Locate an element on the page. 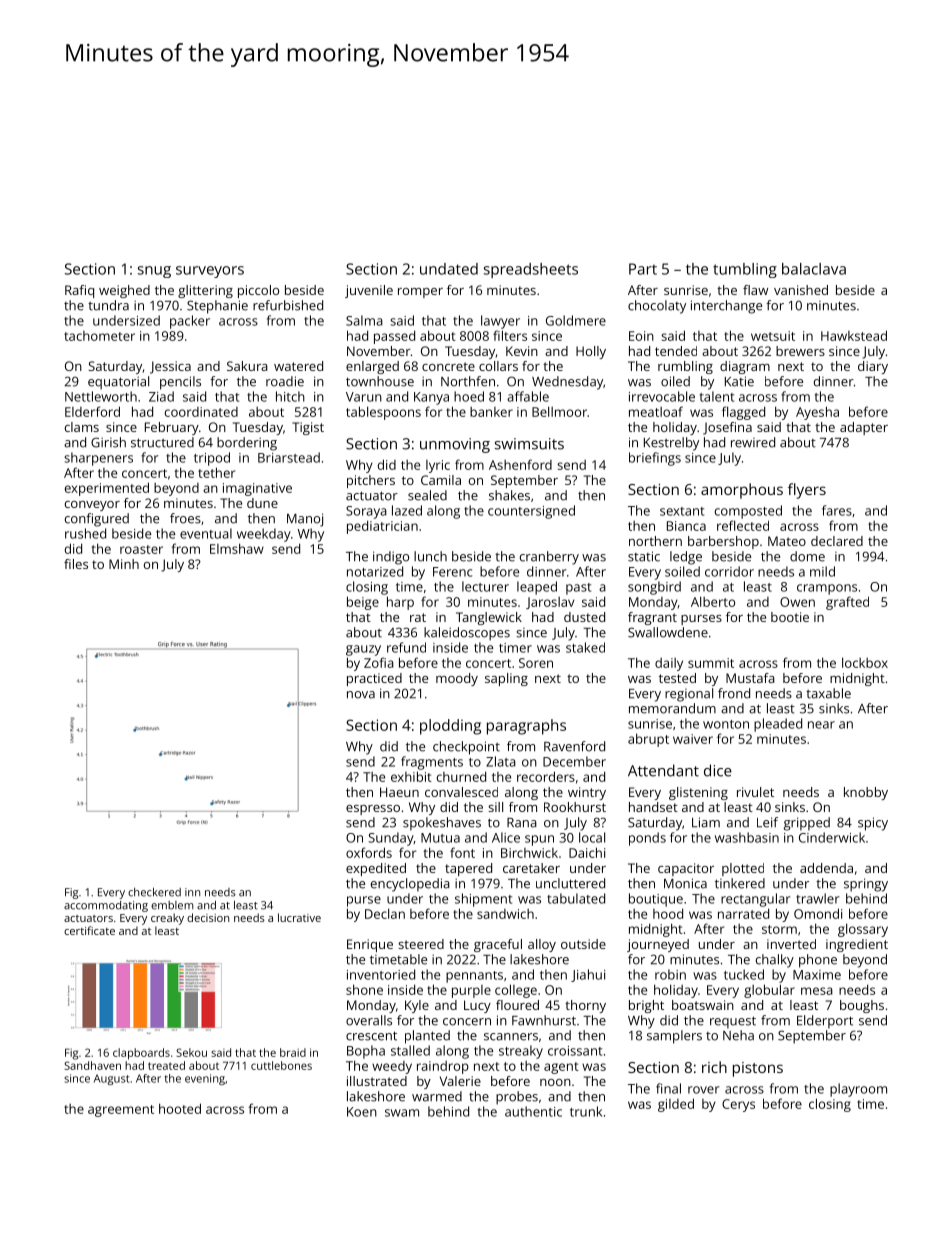 The height and width of the page is (1233, 952). sill is located at coordinates (495, 807).
